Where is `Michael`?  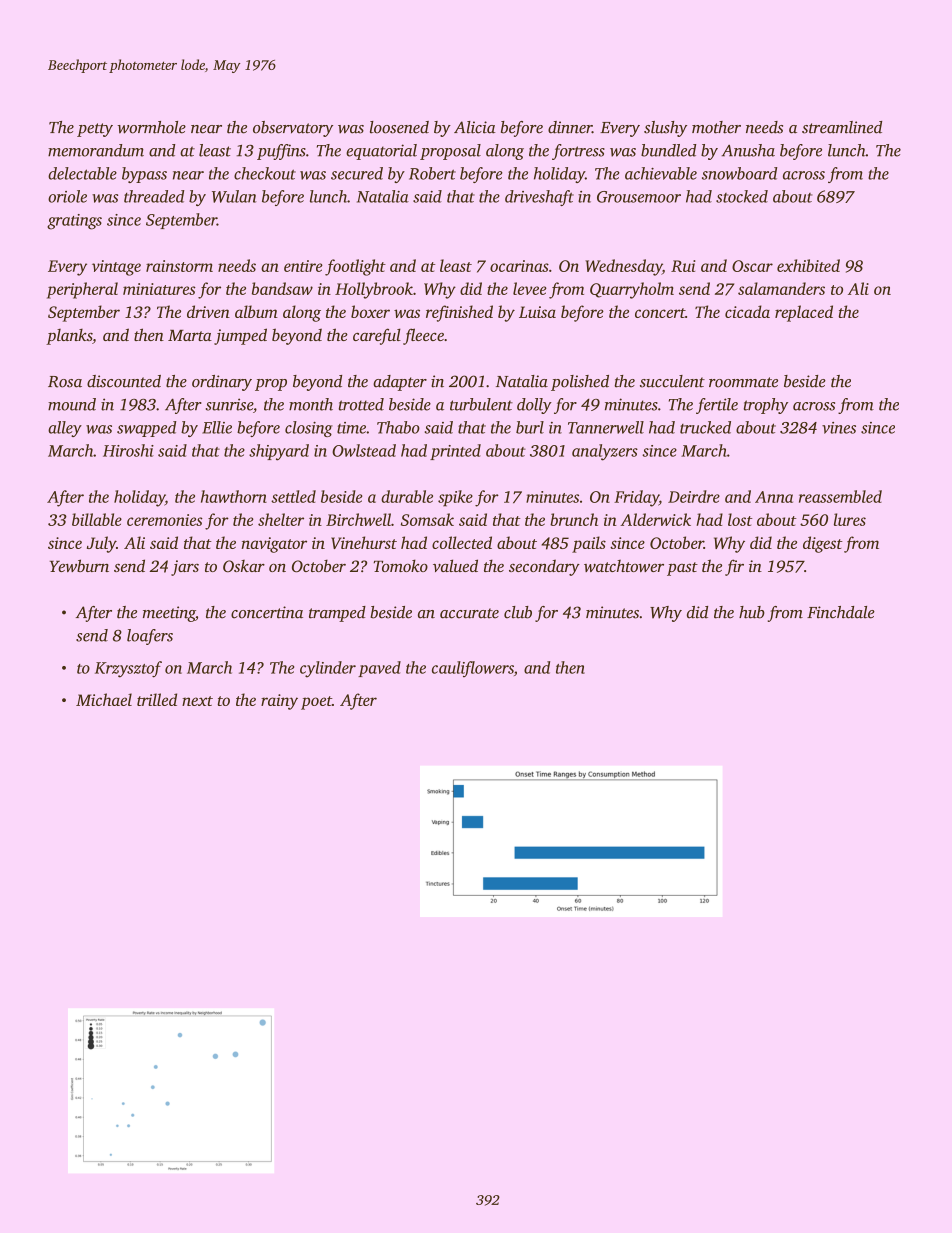
Michael is located at coordinates (104, 699).
